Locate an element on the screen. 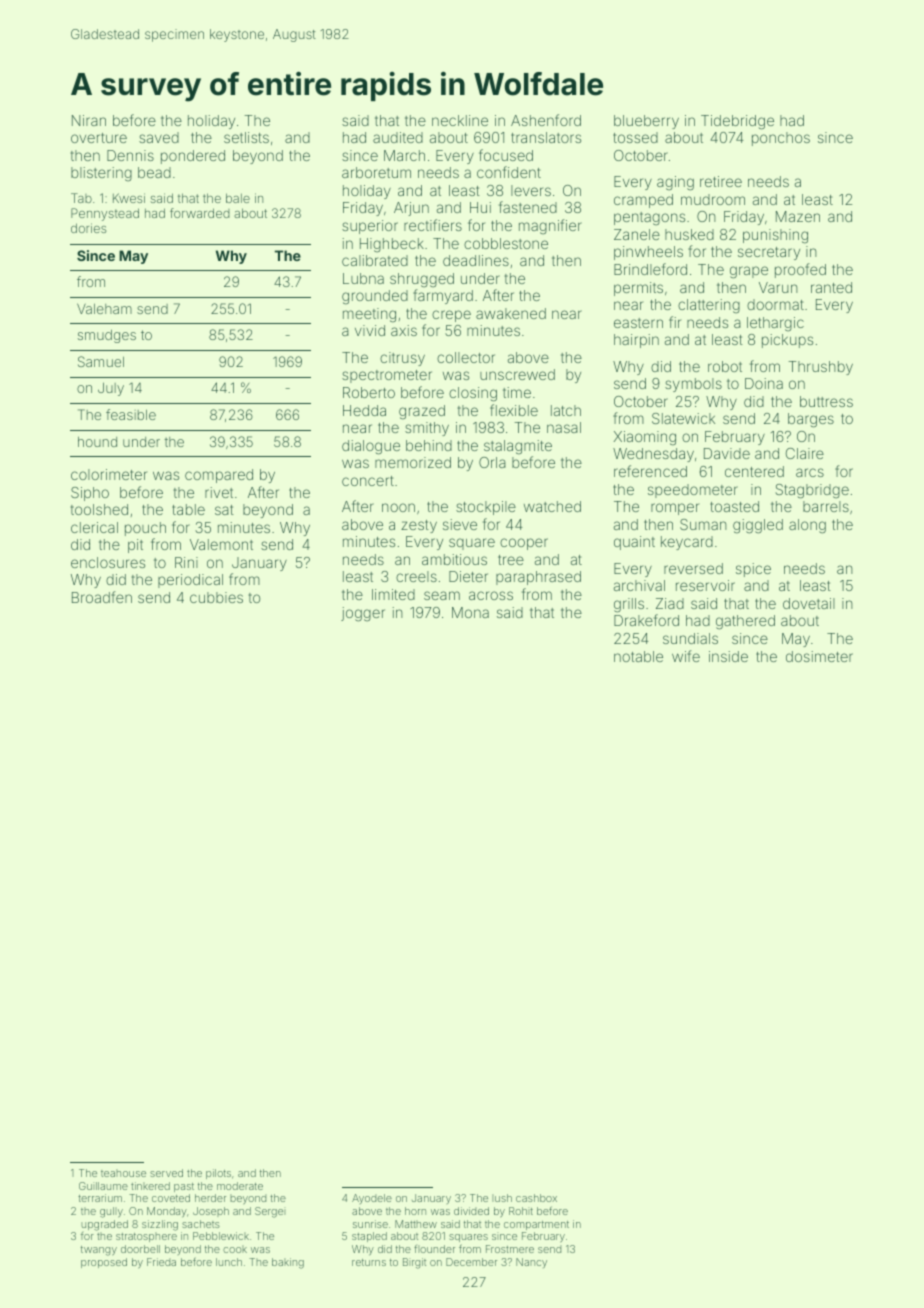  wife is located at coordinates (686, 656).
